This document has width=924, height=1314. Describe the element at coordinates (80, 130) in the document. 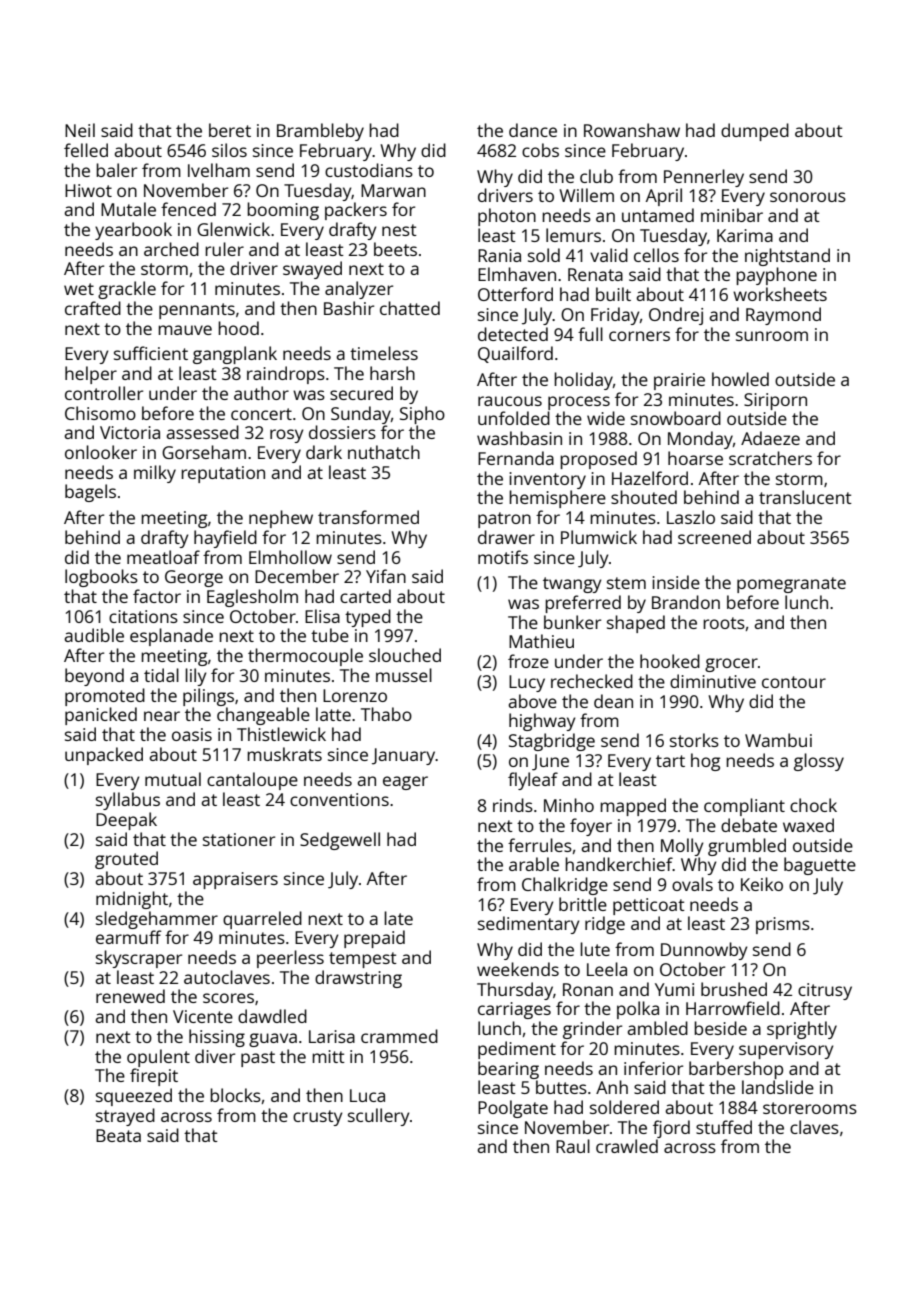

I see `Neil` at that location.
